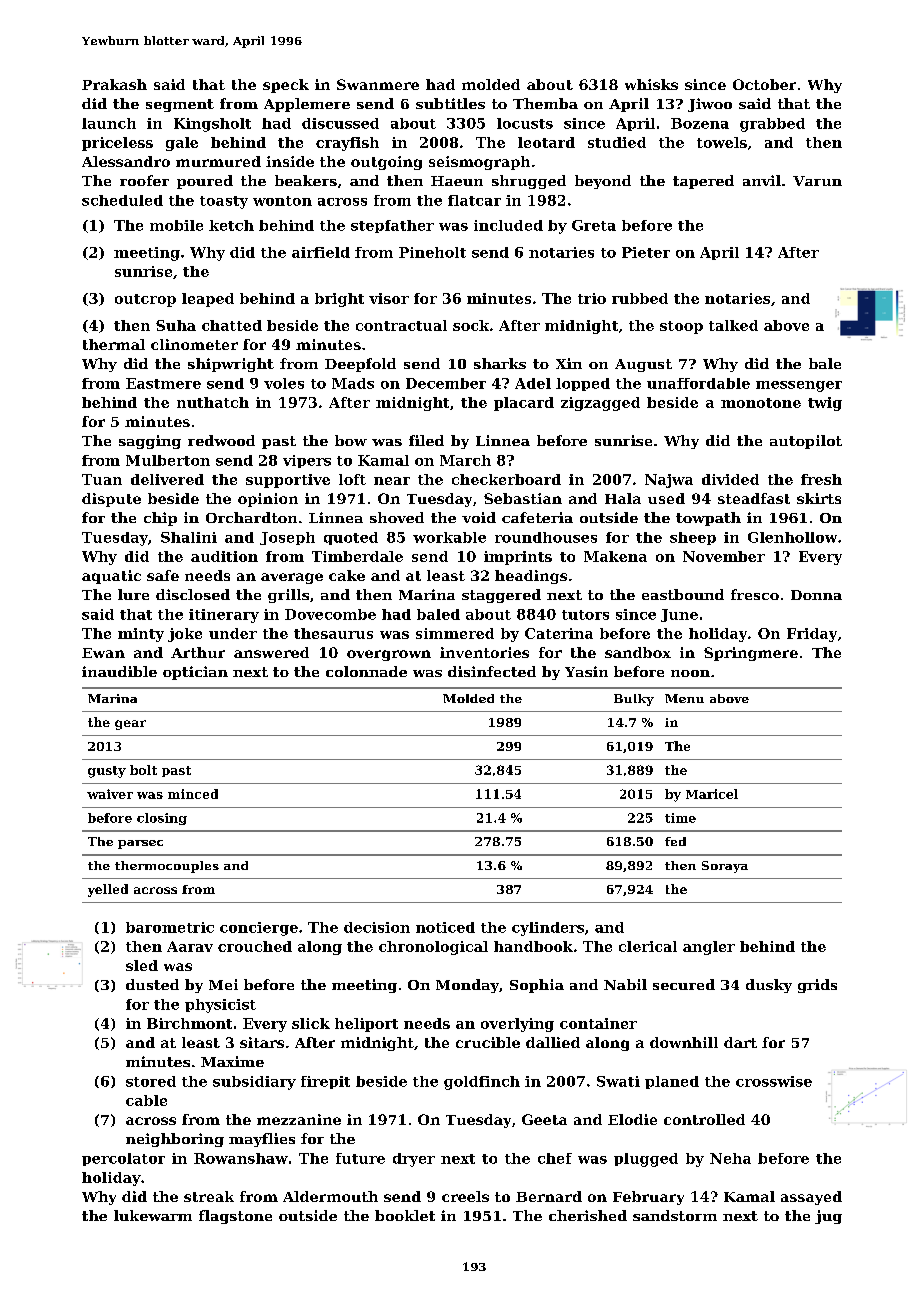 The image size is (924, 1308). Describe the element at coordinates (152, 984) in the screenshot. I see `dusted` at that location.
